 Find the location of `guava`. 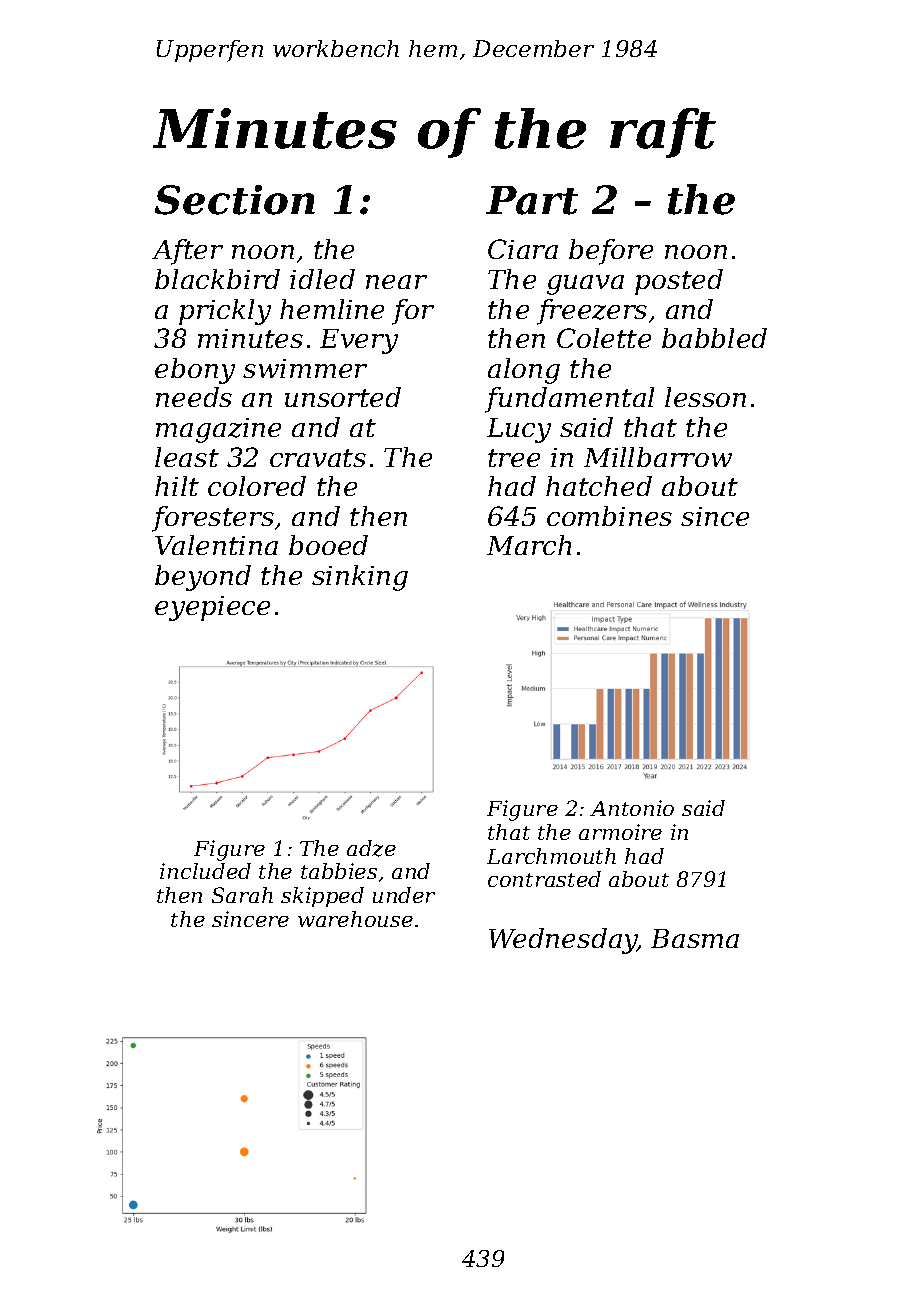

guava is located at coordinates (585, 285).
